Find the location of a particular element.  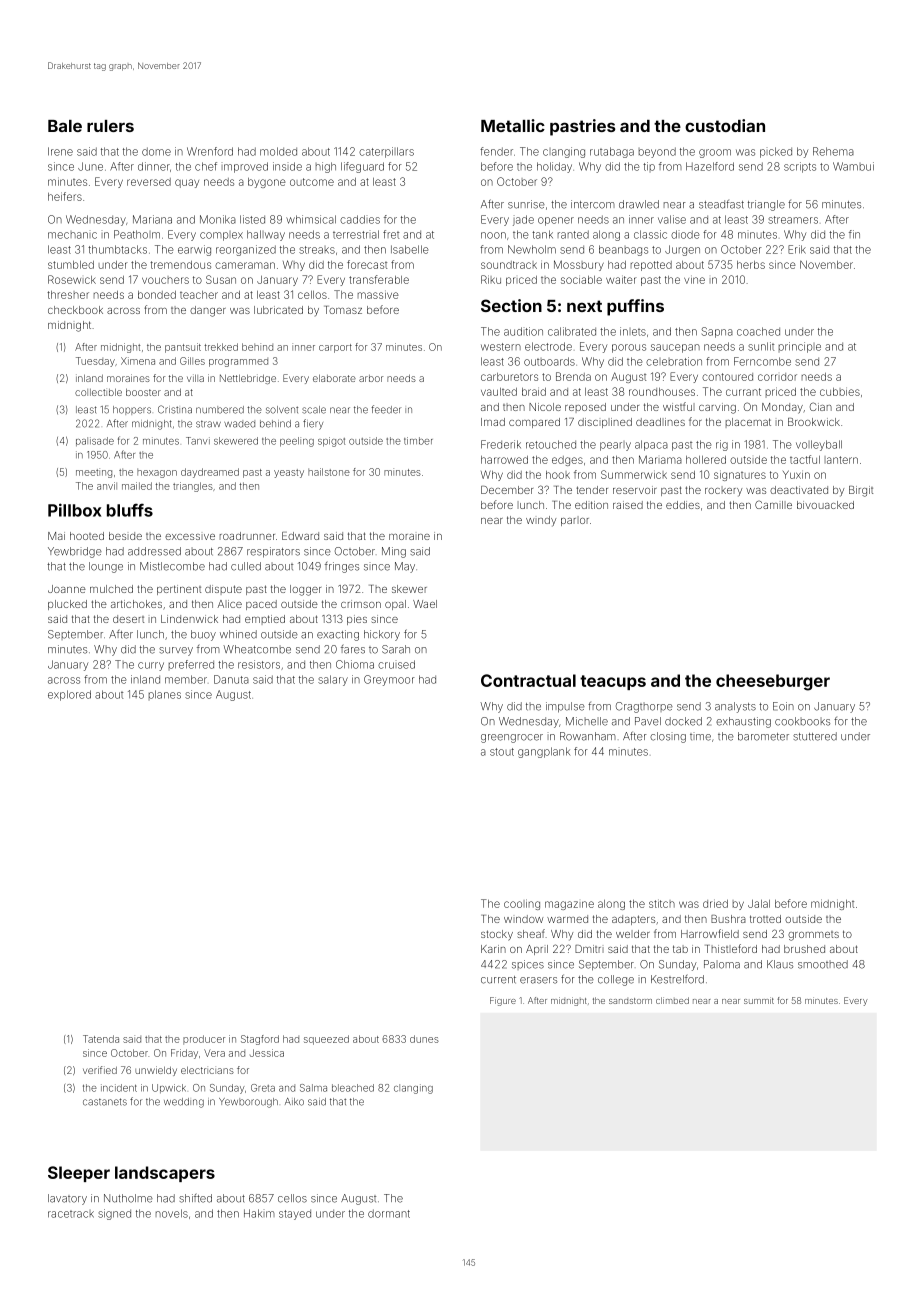

custodian is located at coordinates (725, 125).
